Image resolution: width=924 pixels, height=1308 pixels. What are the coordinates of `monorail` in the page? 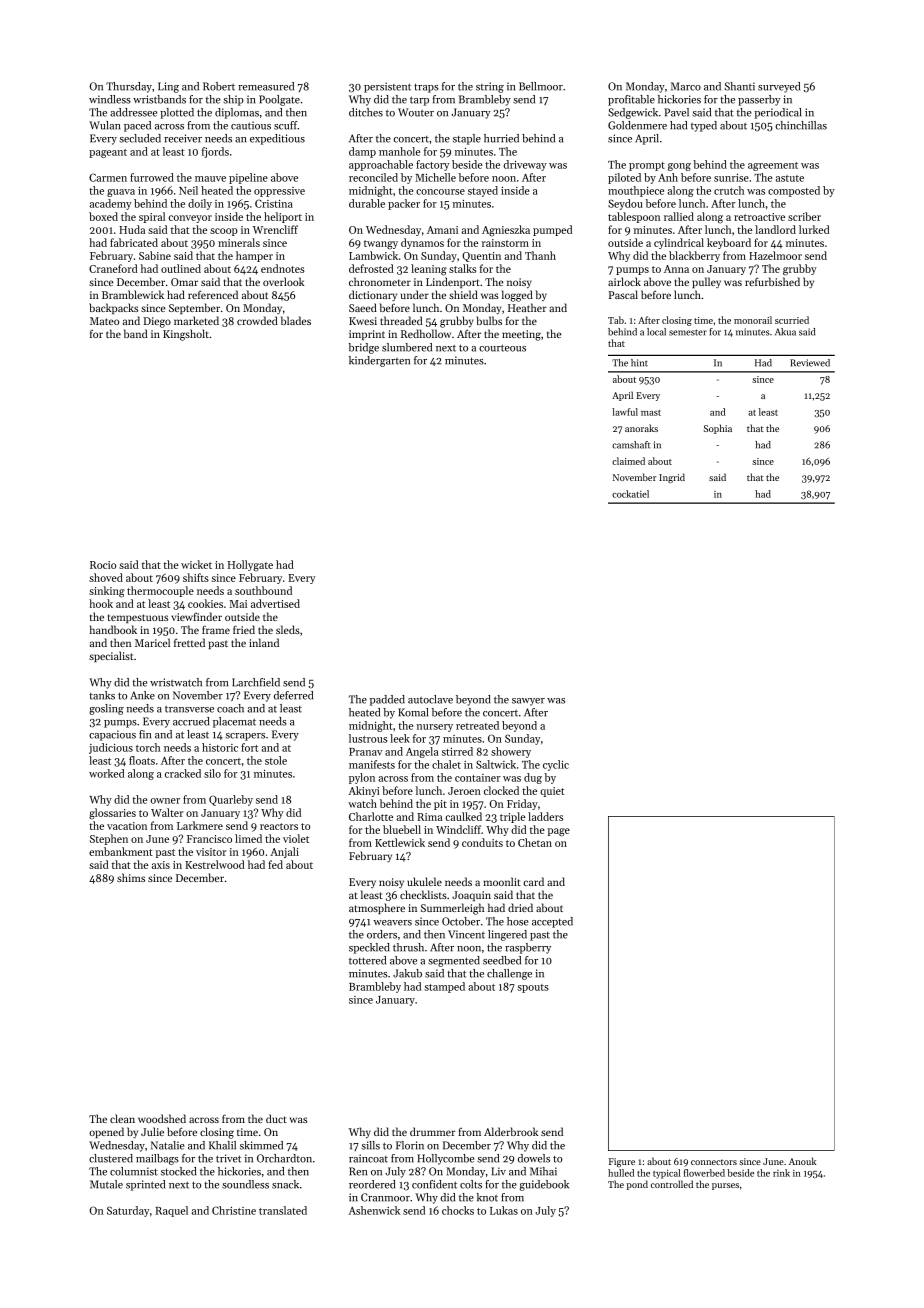 It's located at (753, 320).
